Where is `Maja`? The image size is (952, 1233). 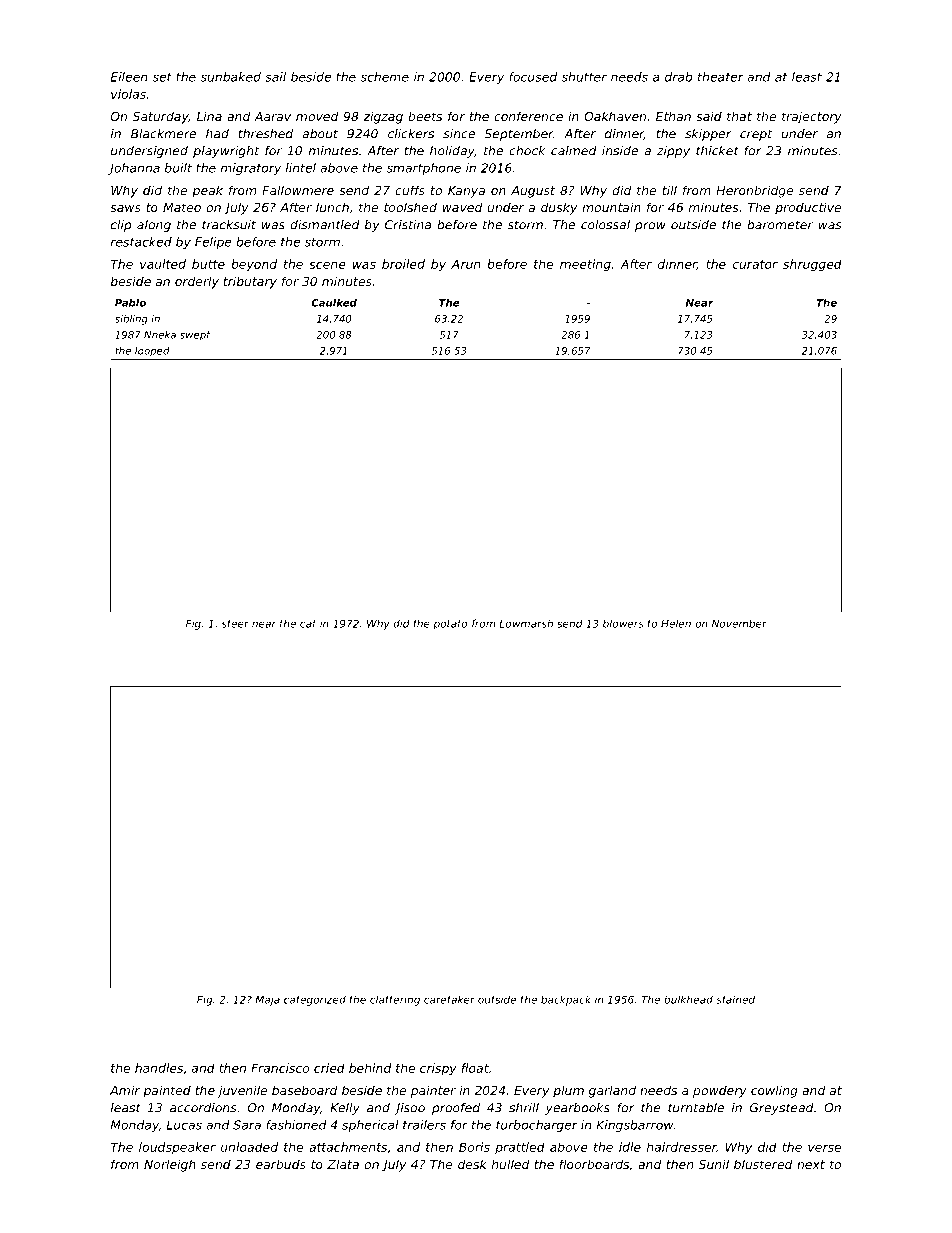 Maja is located at coordinates (267, 1000).
